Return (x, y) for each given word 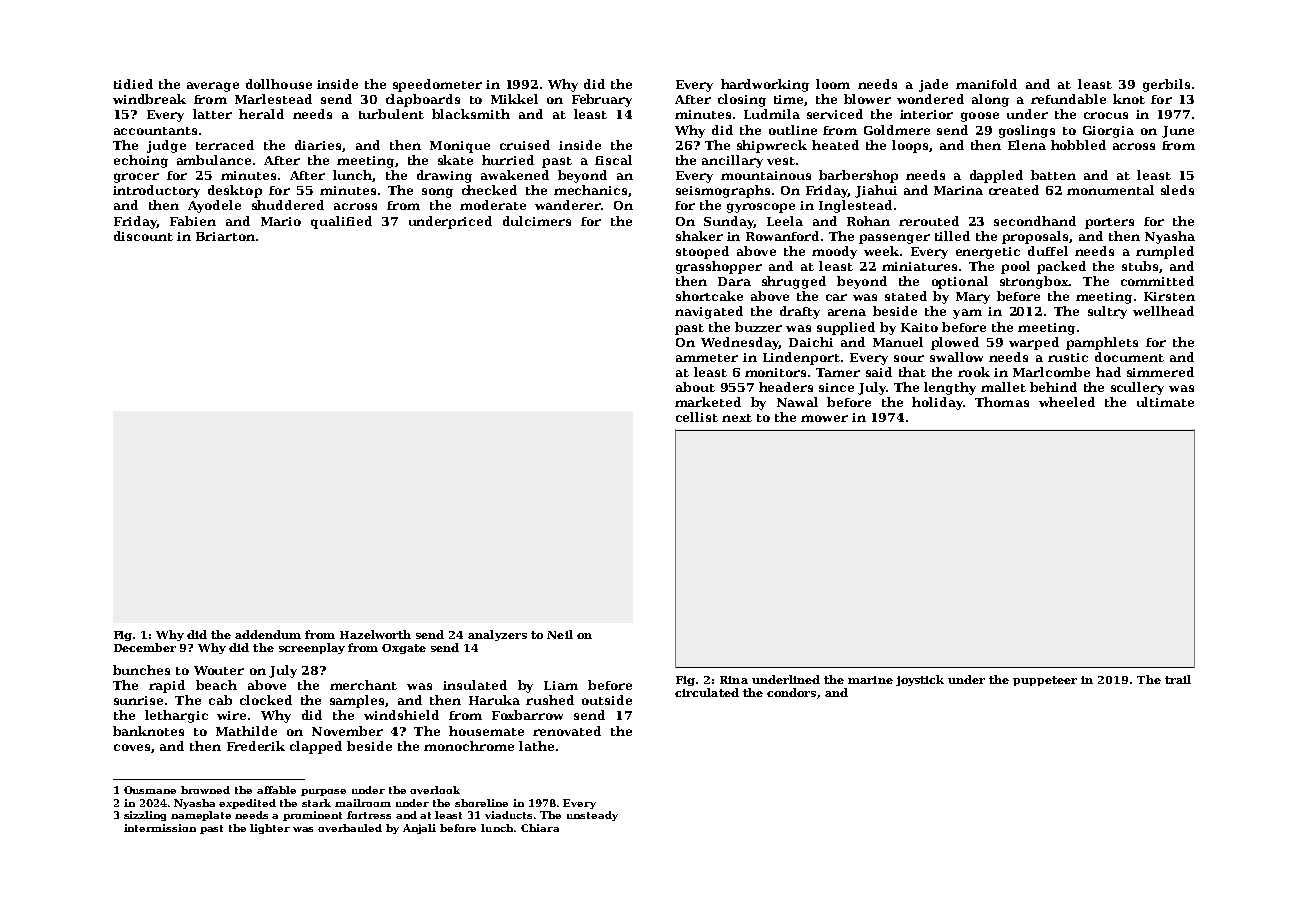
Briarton (225, 236)
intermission (160, 828)
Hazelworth (375, 634)
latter (212, 114)
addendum (268, 634)
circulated (707, 692)
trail (1178, 679)
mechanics (590, 190)
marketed (708, 402)
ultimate (1165, 402)
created (1014, 190)
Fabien (193, 221)
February (602, 100)
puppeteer (1045, 681)
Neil (560, 634)
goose (980, 117)
